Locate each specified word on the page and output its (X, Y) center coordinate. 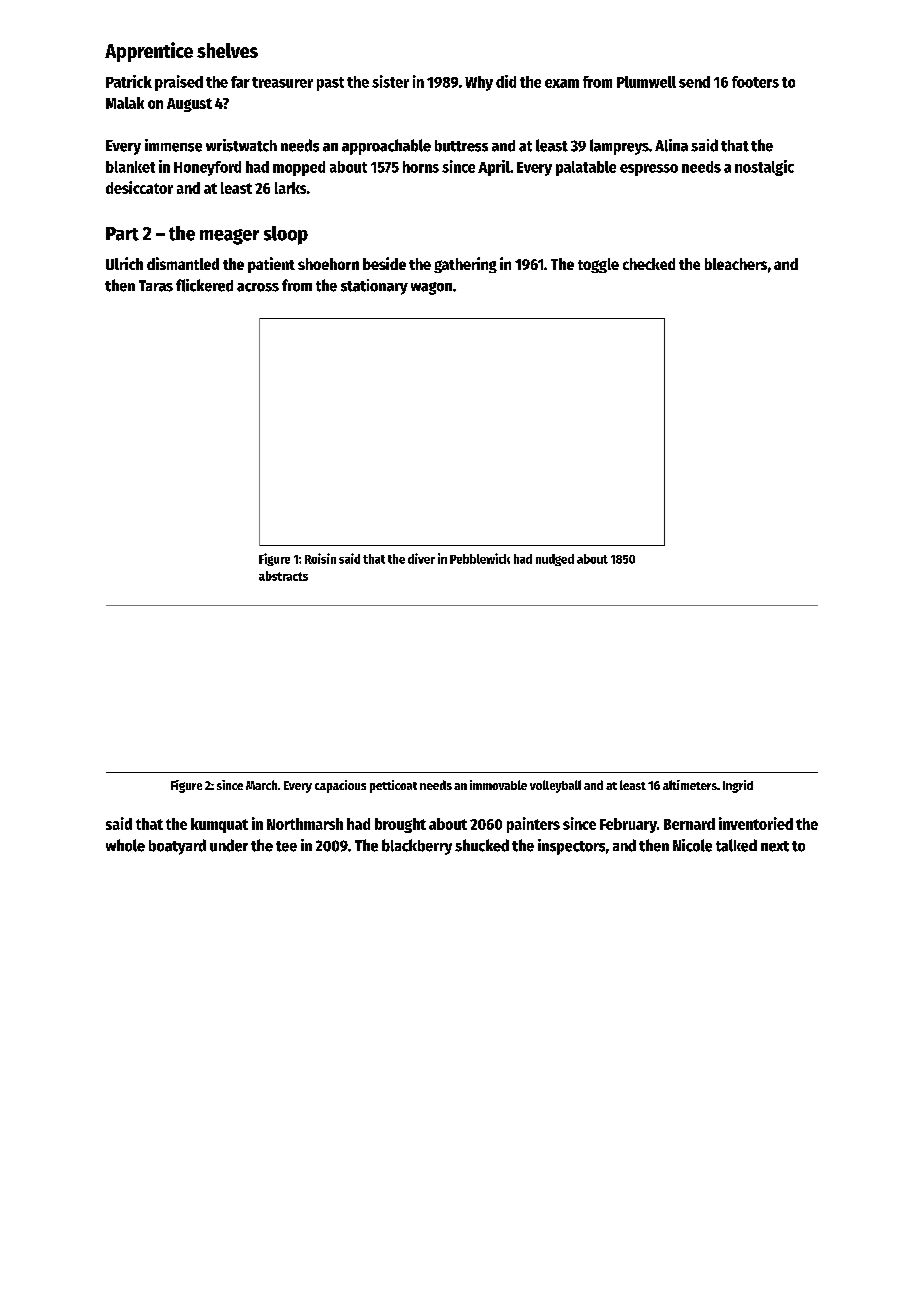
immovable (498, 785)
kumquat (219, 825)
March (261, 785)
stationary (374, 287)
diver (421, 558)
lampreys (619, 147)
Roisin (320, 558)
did (506, 81)
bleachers (736, 264)
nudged (555, 560)
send (694, 82)
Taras (156, 286)
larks (290, 188)
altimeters (690, 785)
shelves (227, 50)
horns (421, 167)
